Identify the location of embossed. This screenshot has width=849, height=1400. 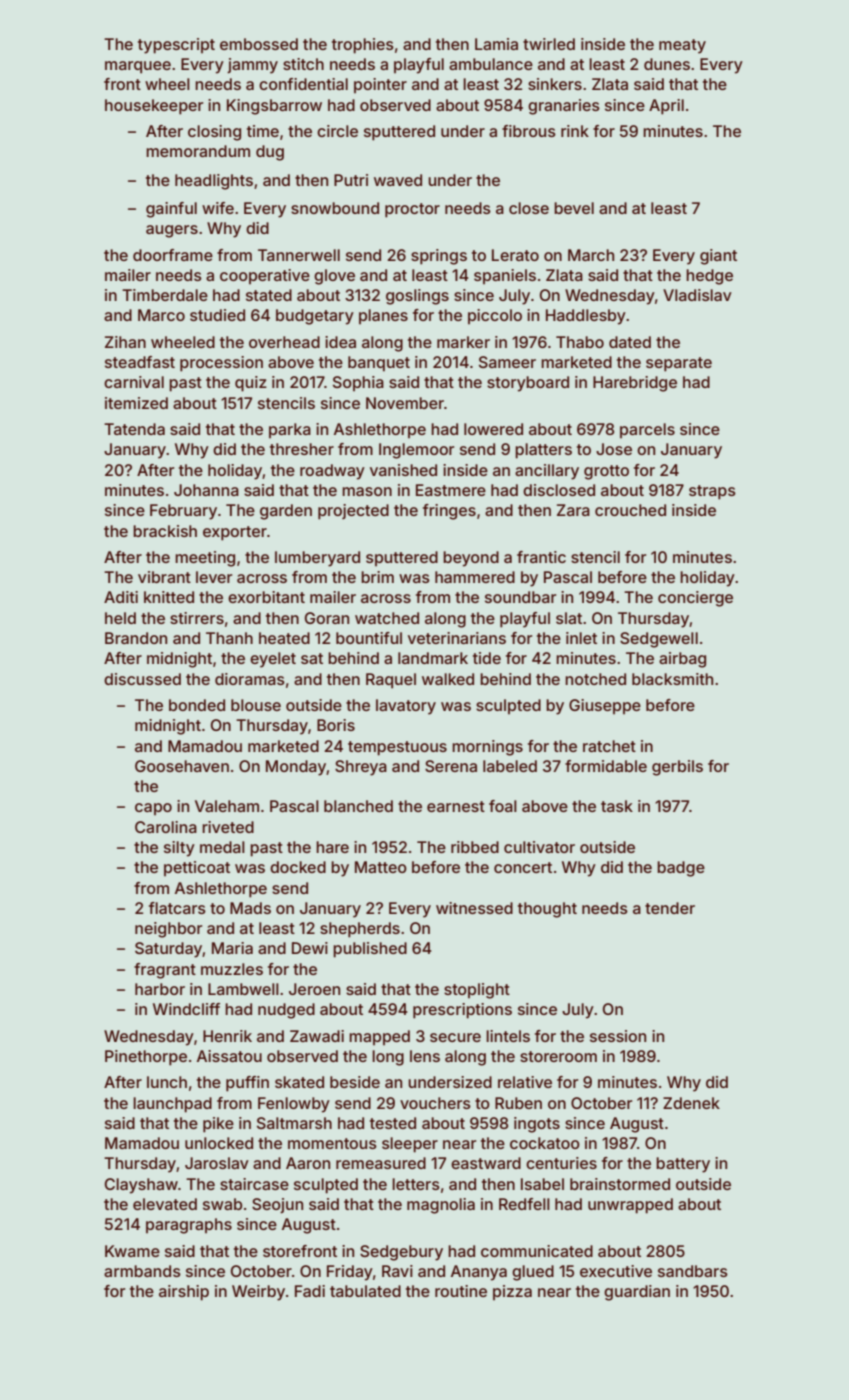
(259, 44).
